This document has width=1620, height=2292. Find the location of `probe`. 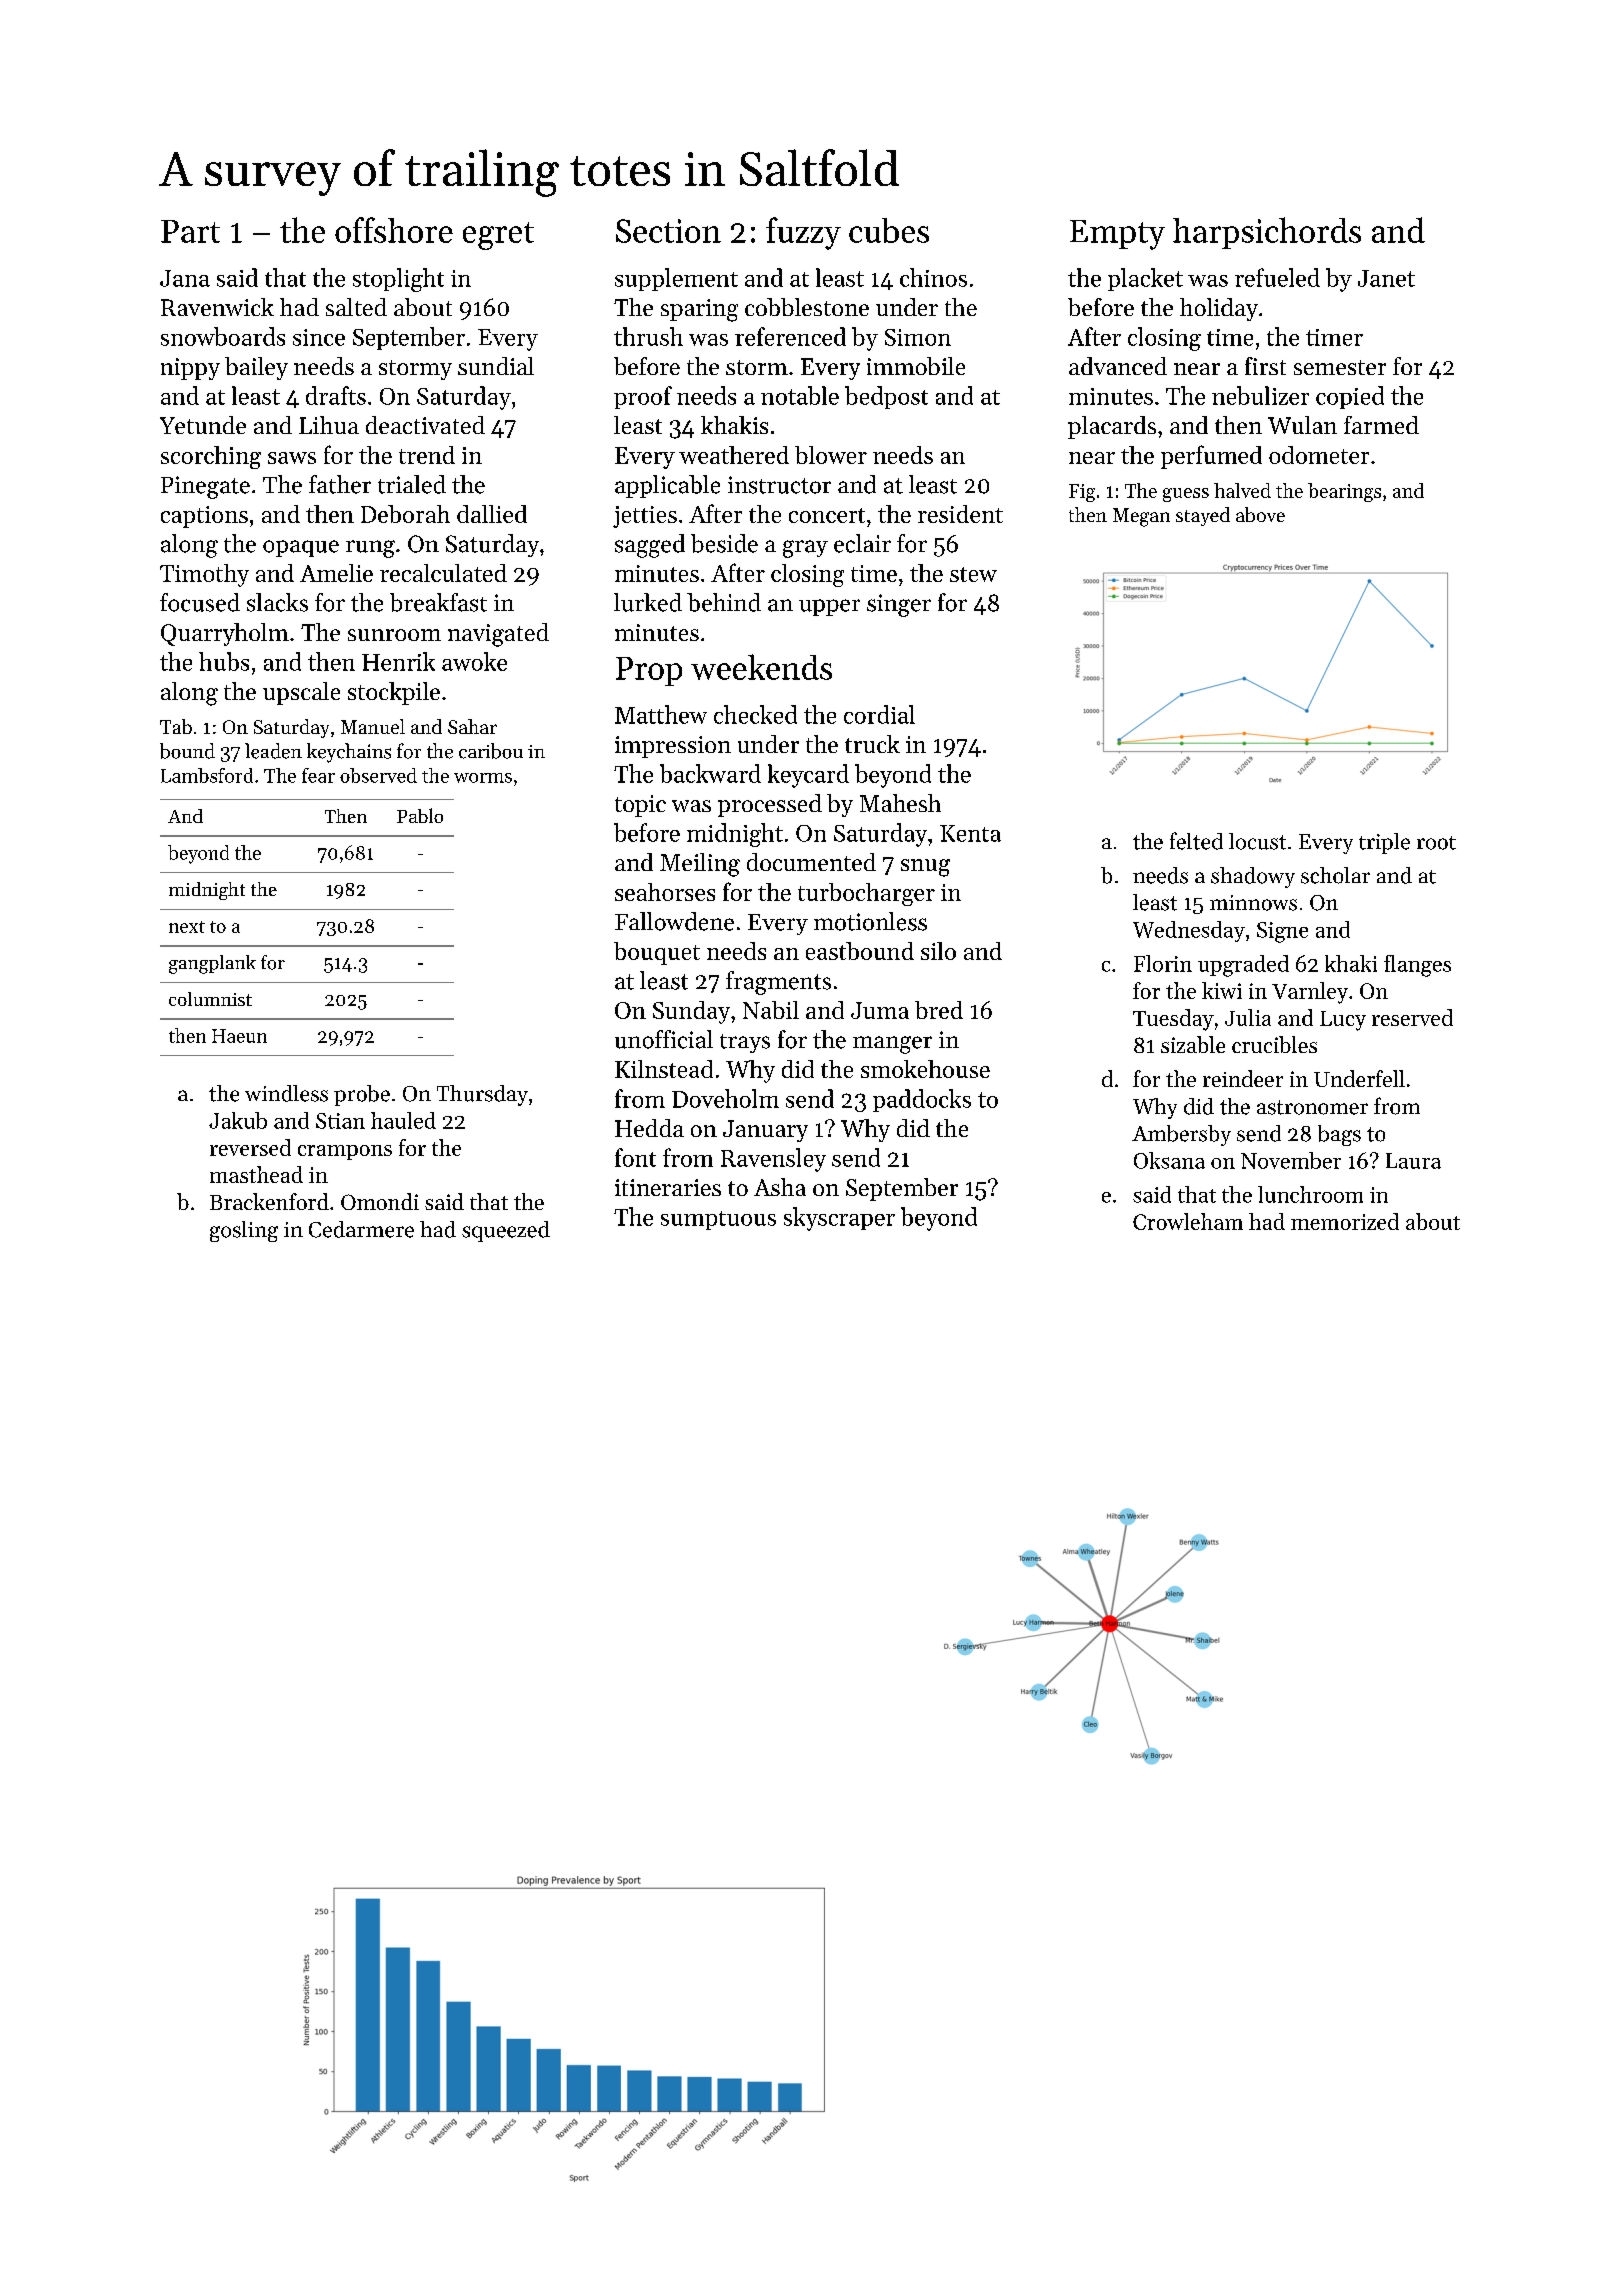

probe is located at coordinates (362, 1095).
